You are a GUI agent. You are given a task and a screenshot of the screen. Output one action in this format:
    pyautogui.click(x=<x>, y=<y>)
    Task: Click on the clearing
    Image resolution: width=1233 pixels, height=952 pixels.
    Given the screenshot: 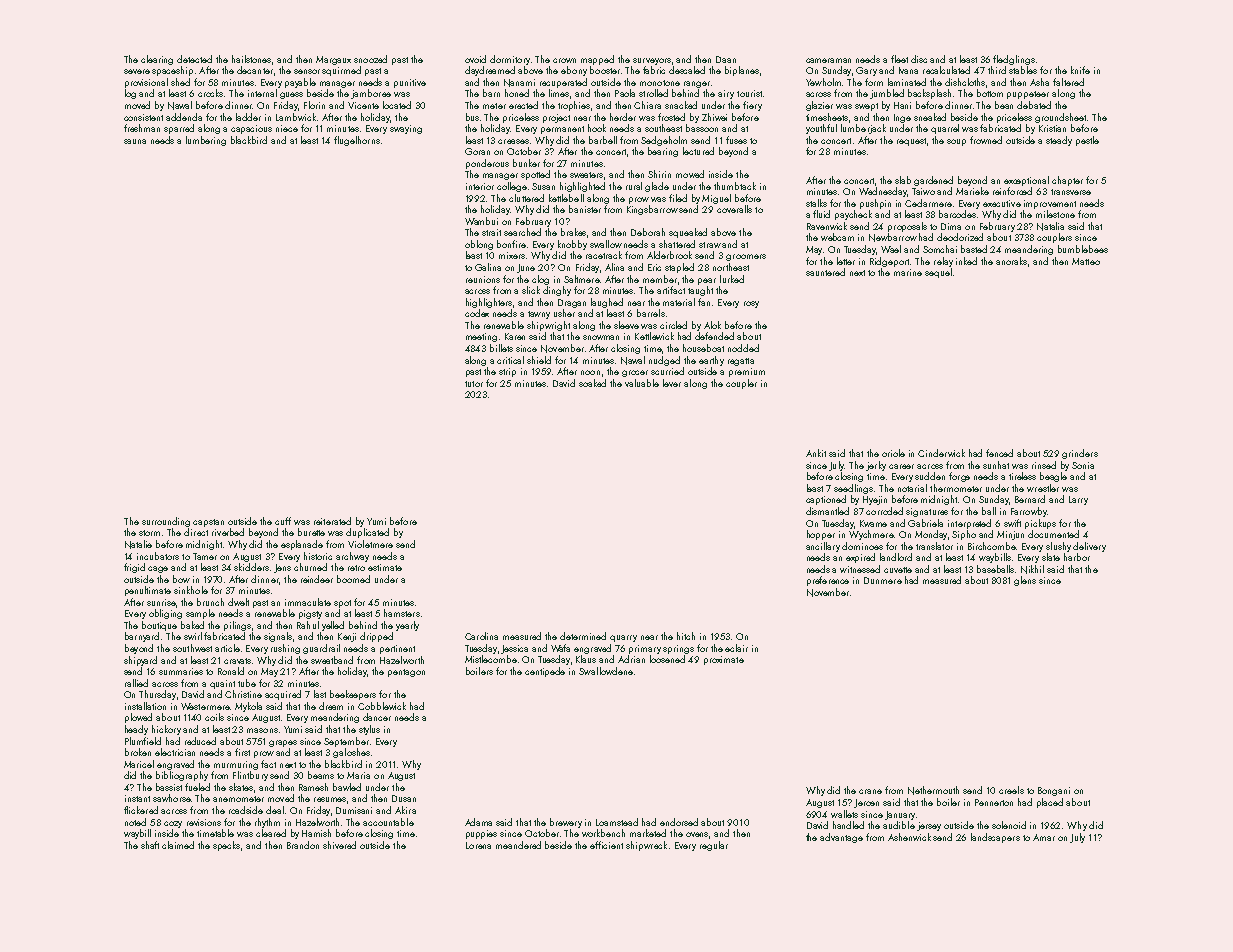 What is the action you would take?
    pyautogui.click(x=157, y=60)
